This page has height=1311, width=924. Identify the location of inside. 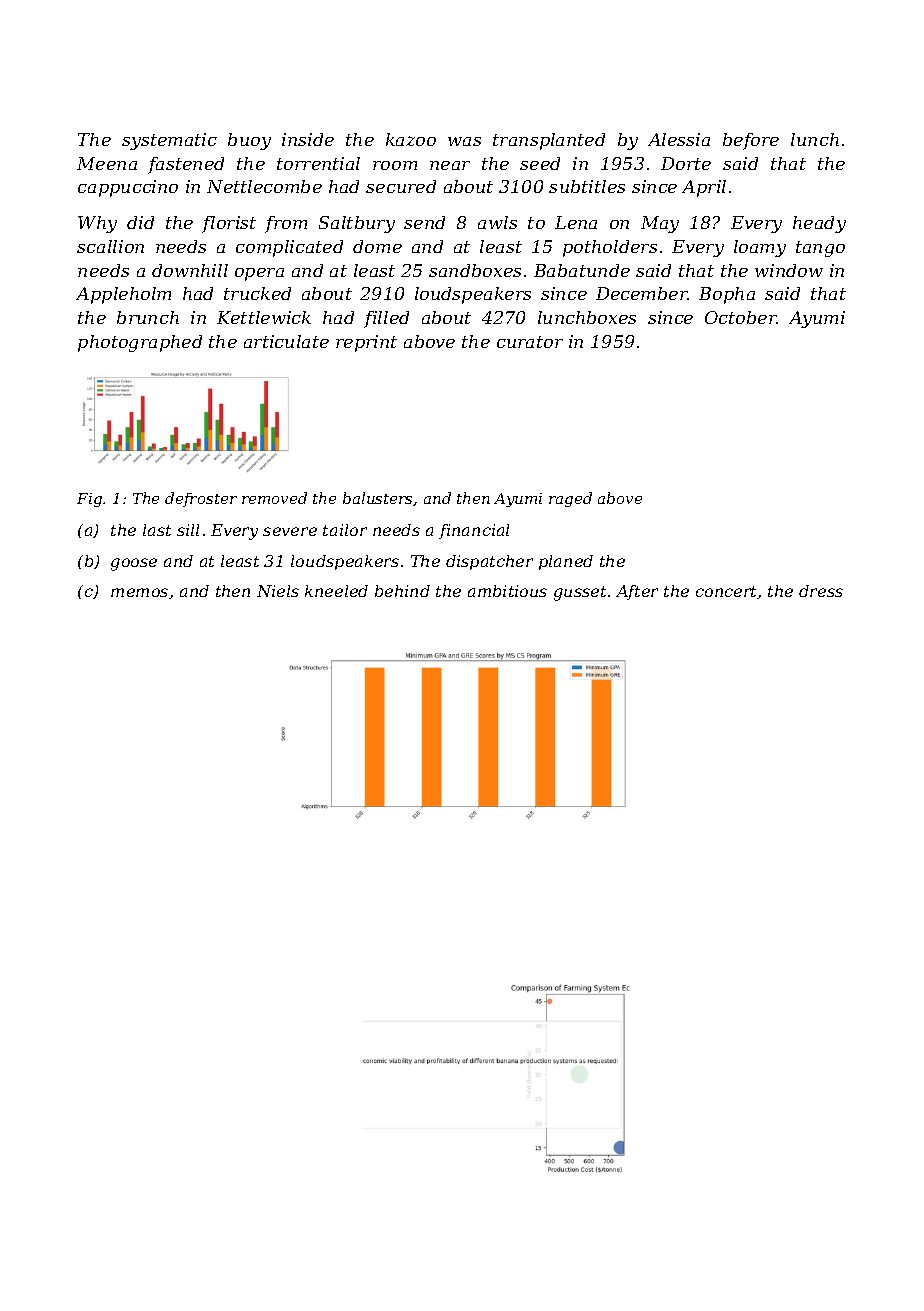
(308, 139).
